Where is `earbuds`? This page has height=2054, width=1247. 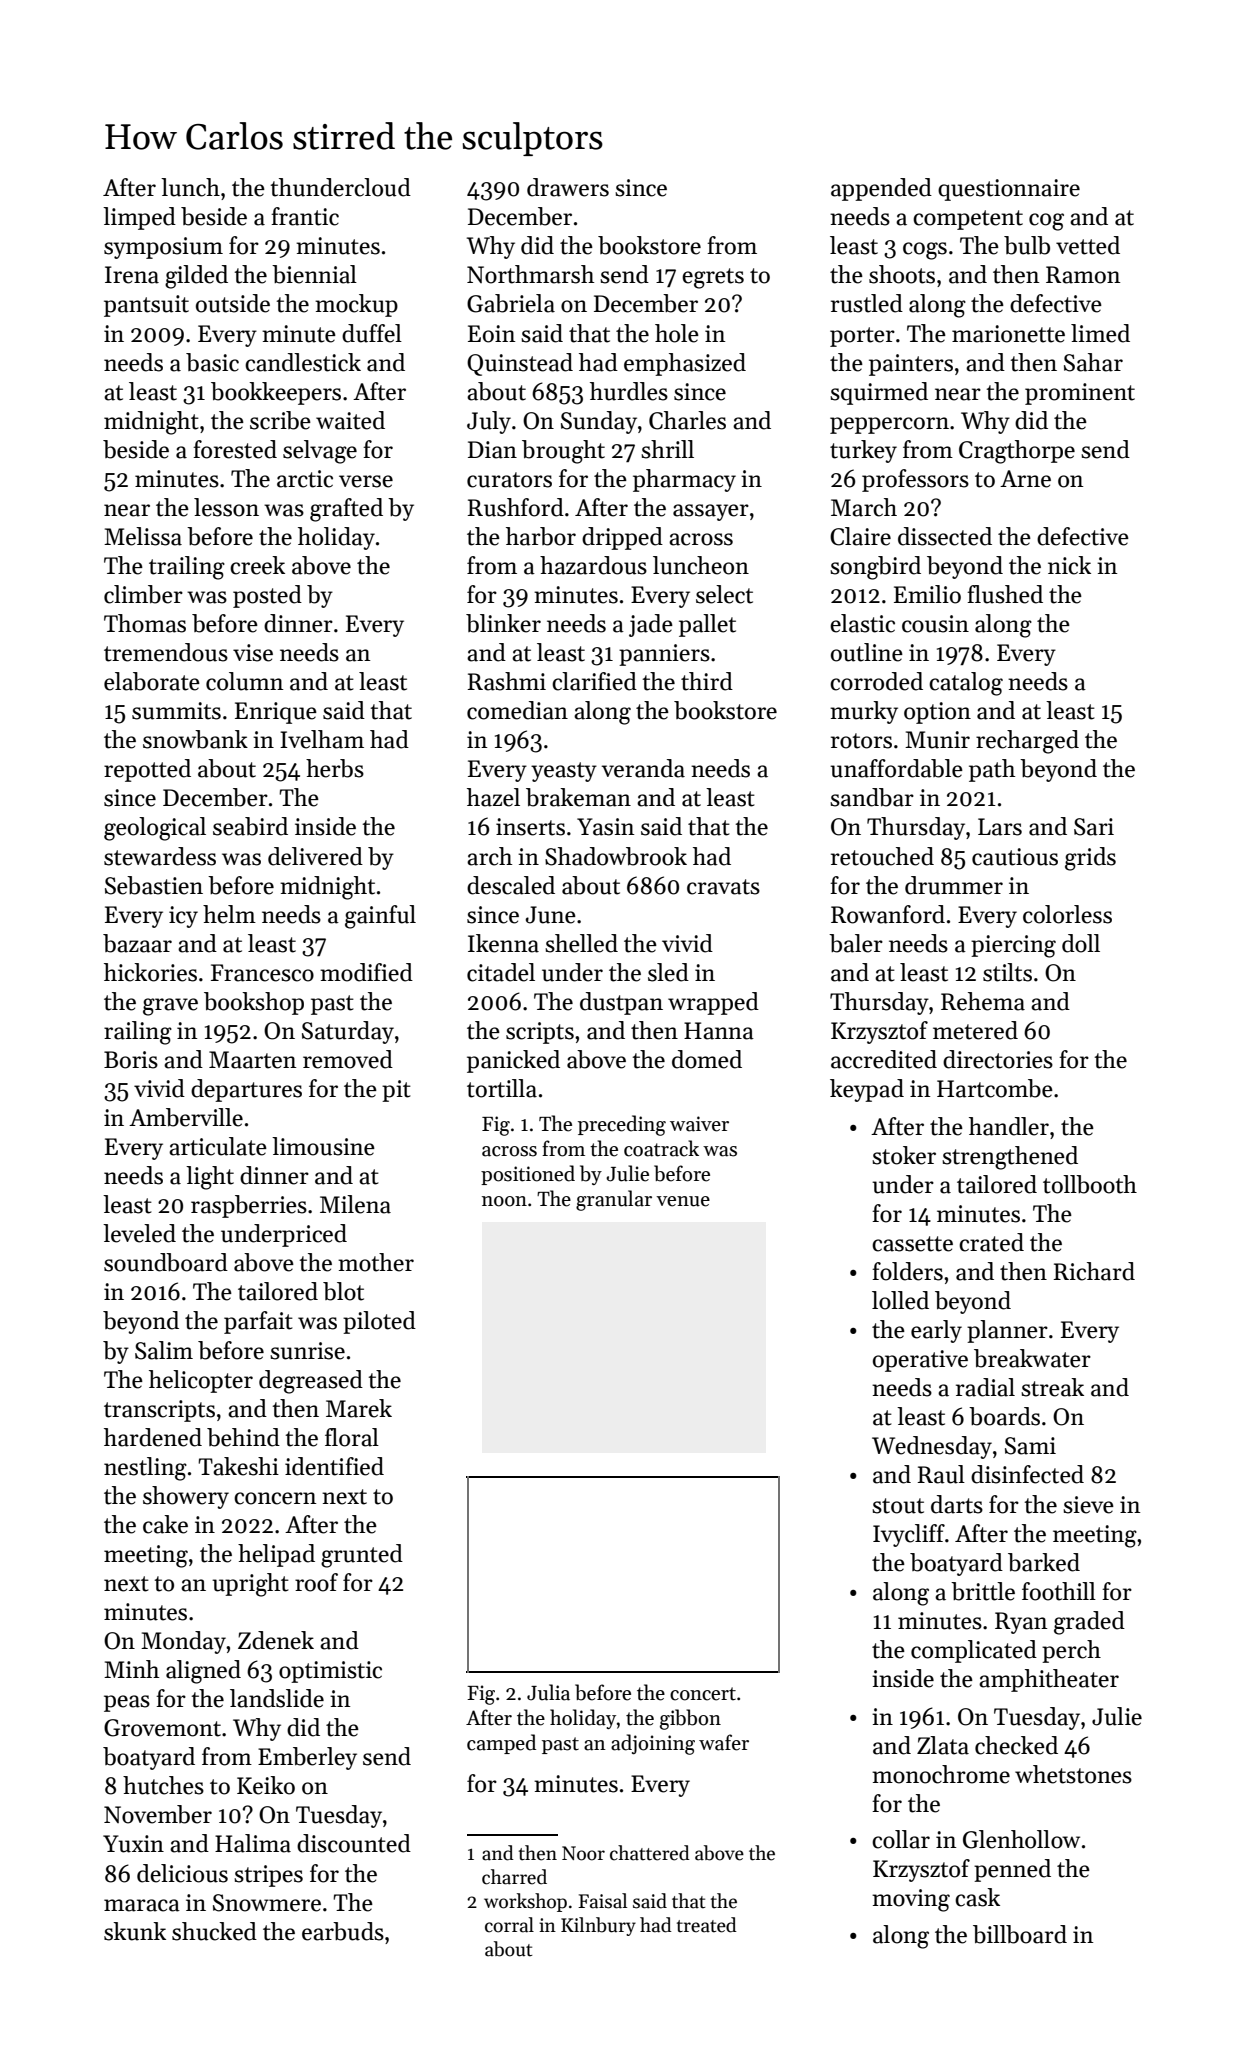
earbuds is located at coordinates (343, 1931).
